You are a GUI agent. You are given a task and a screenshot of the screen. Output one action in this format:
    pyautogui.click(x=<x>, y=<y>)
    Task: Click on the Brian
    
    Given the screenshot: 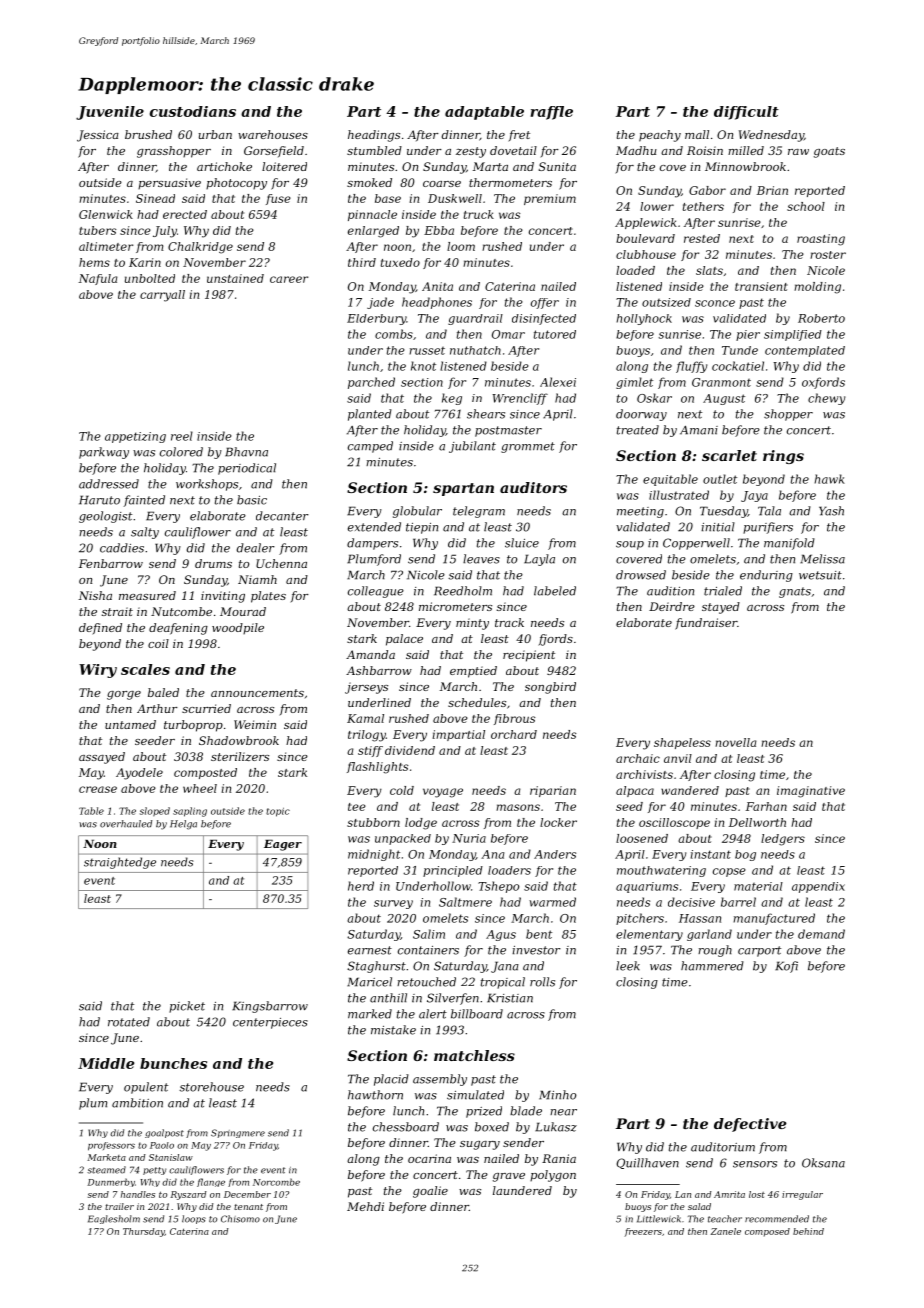 What is the action you would take?
    pyautogui.click(x=772, y=190)
